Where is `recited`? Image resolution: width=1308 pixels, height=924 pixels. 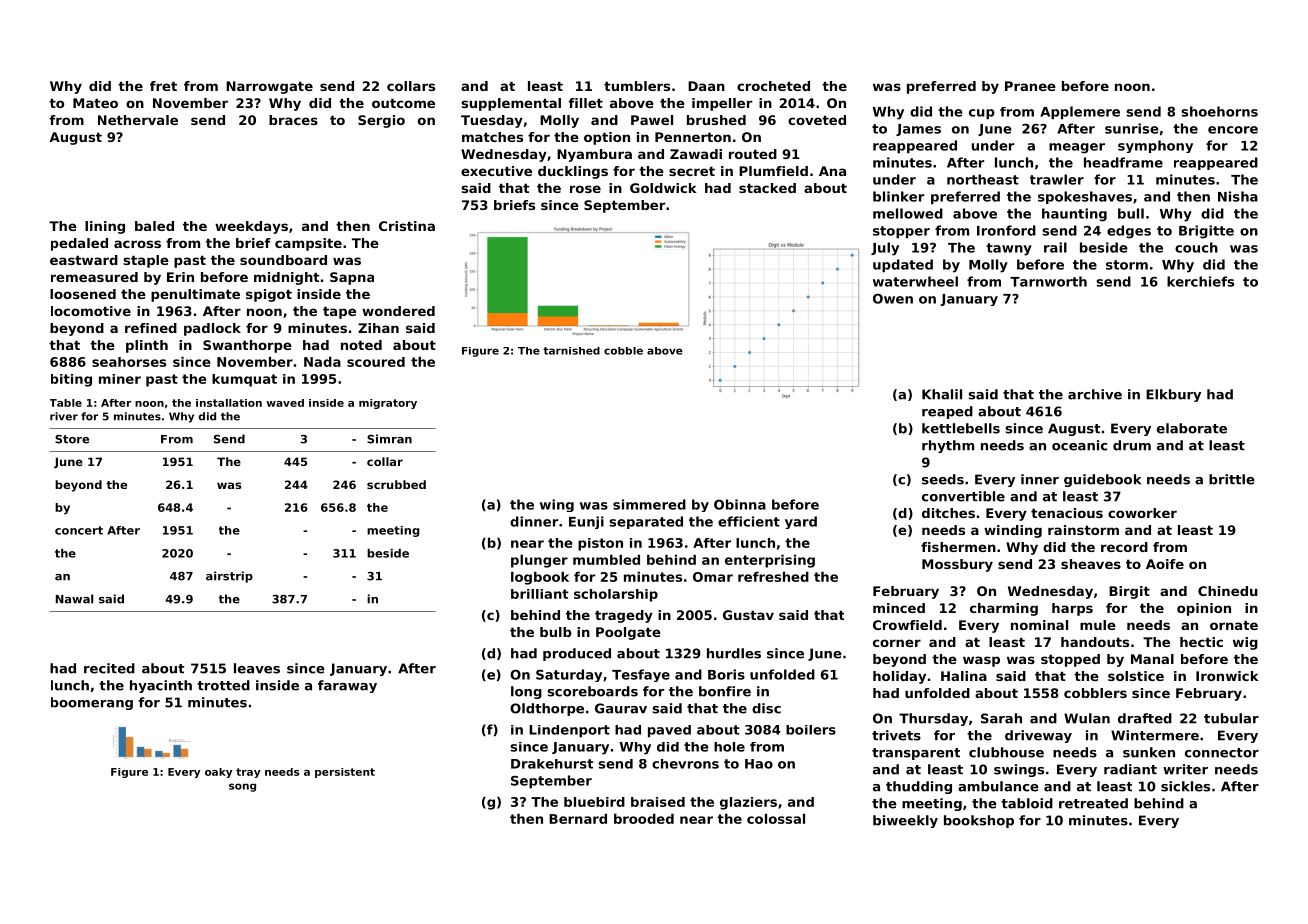
recited is located at coordinates (109, 668).
